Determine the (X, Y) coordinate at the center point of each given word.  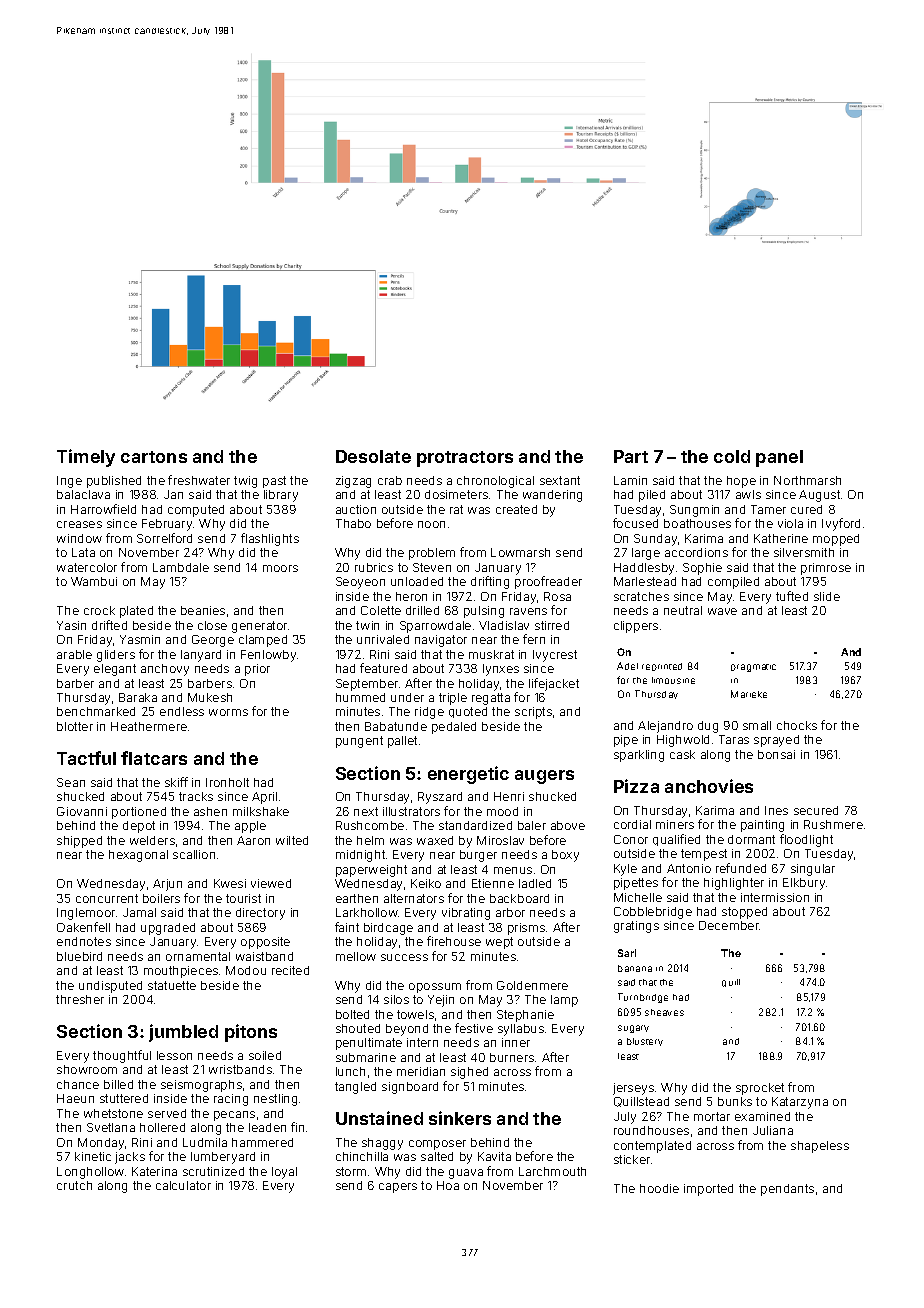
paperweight (371, 871)
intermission (775, 897)
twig (245, 482)
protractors (465, 459)
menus (513, 870)
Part (631, 456)
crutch (74, 1185)
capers (398, 1188)
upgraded (168, 929)
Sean (71, 782)
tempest (704, 855)
